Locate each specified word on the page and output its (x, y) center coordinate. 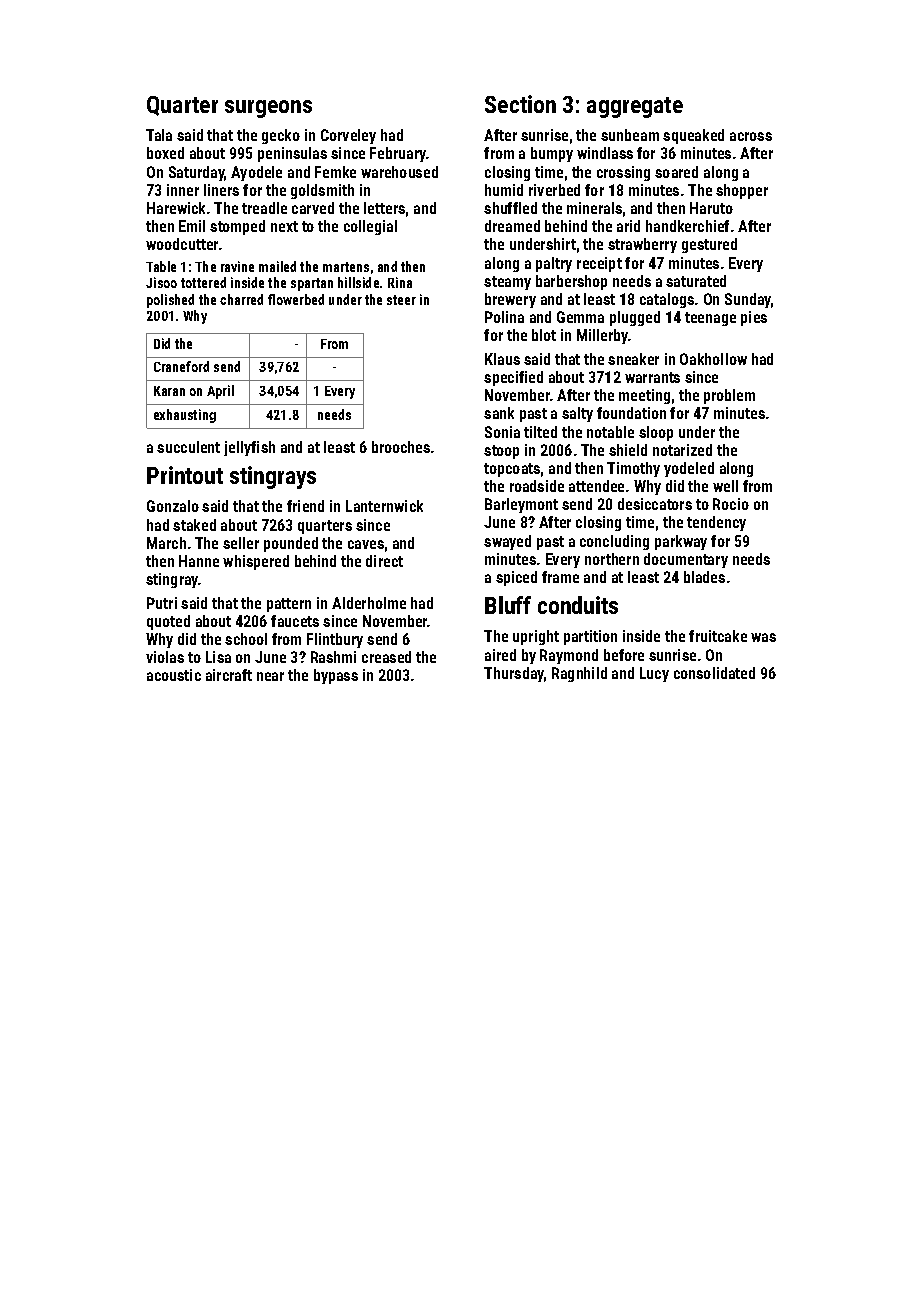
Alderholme (369, 603)
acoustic (174, 675)
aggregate (635, 107)
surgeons (268, 109)
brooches (401, 447)
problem (729, 396)
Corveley (348, 136)
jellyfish (249, 448)
